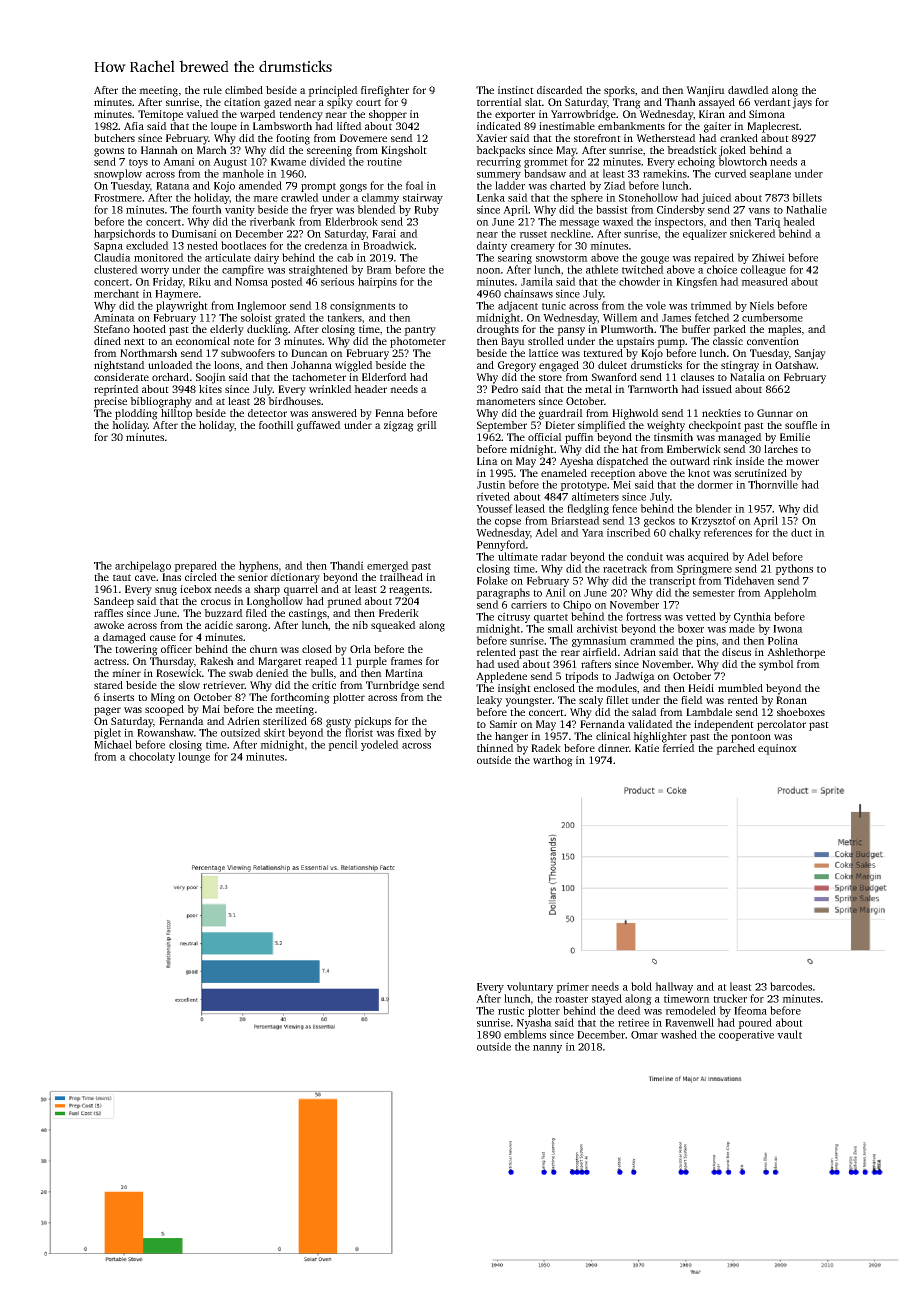  What do you see at coordinates (491, 484) in the screenshot?
I see `Justin` at bounding box center [491, 484].
